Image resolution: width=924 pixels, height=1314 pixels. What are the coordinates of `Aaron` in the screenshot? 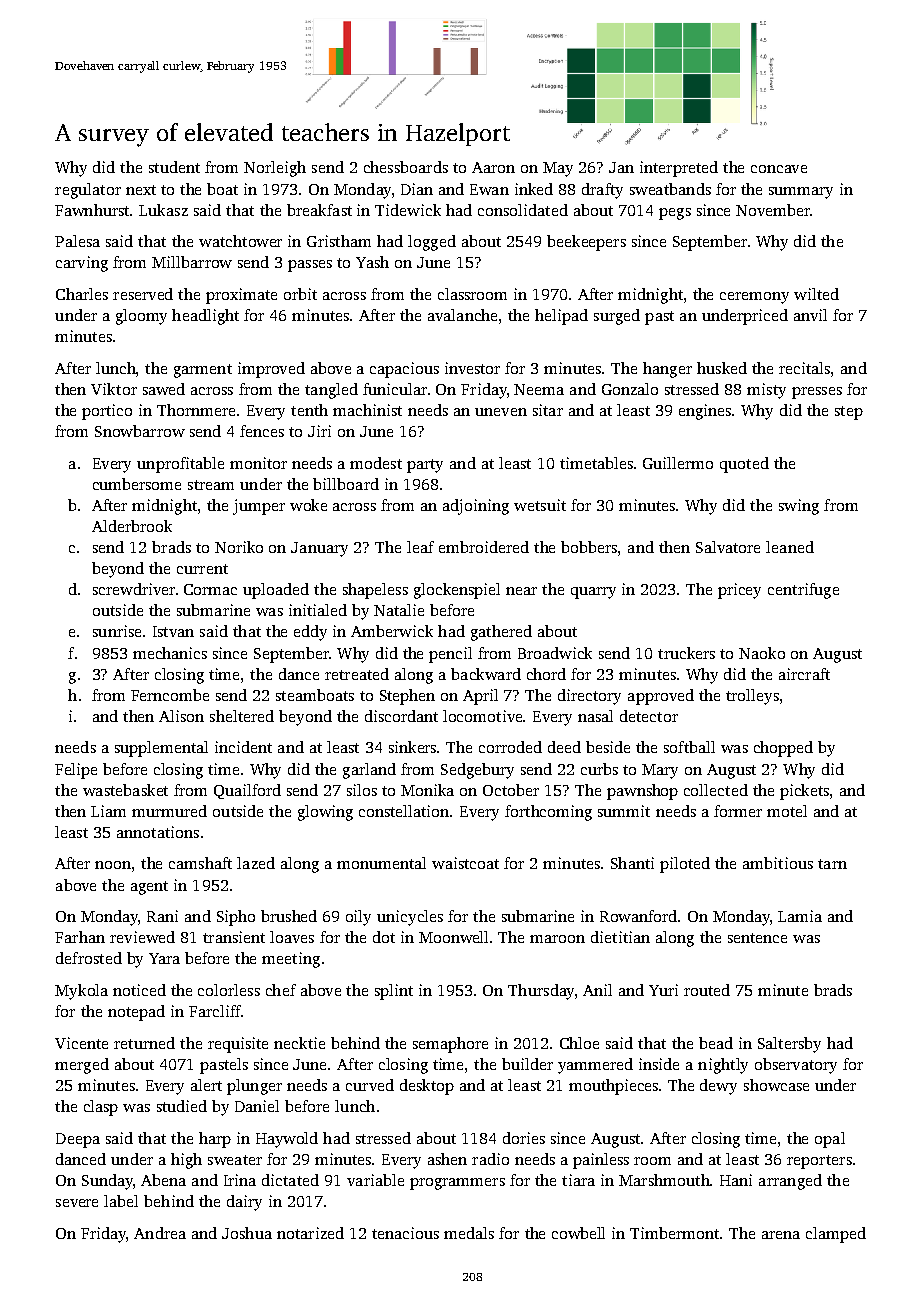 It's located at (493, 167).
